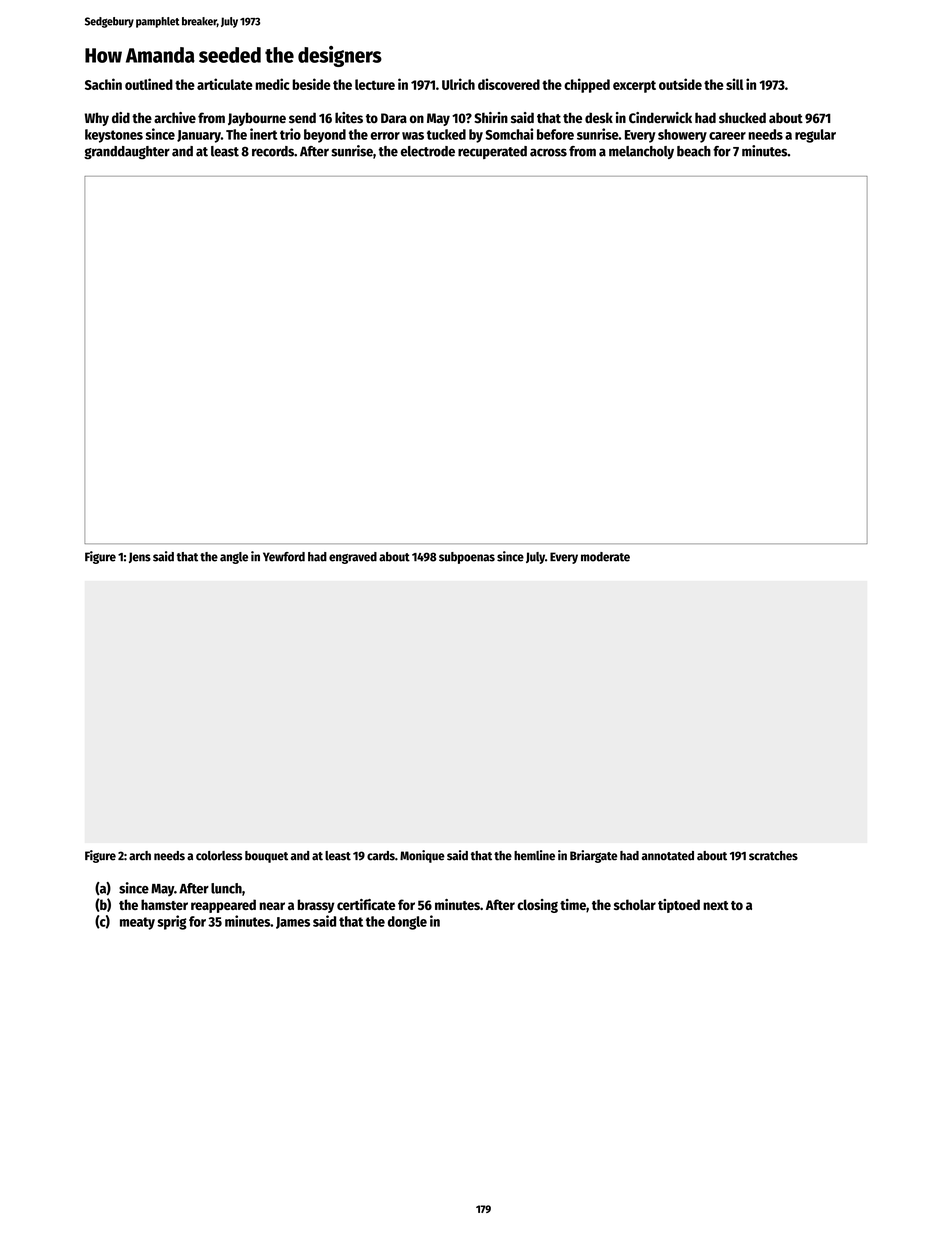 This document has width=952, height=1233. Describe the element at coordinates (467, 558) in the document. I see `subpoenas` at that location.
